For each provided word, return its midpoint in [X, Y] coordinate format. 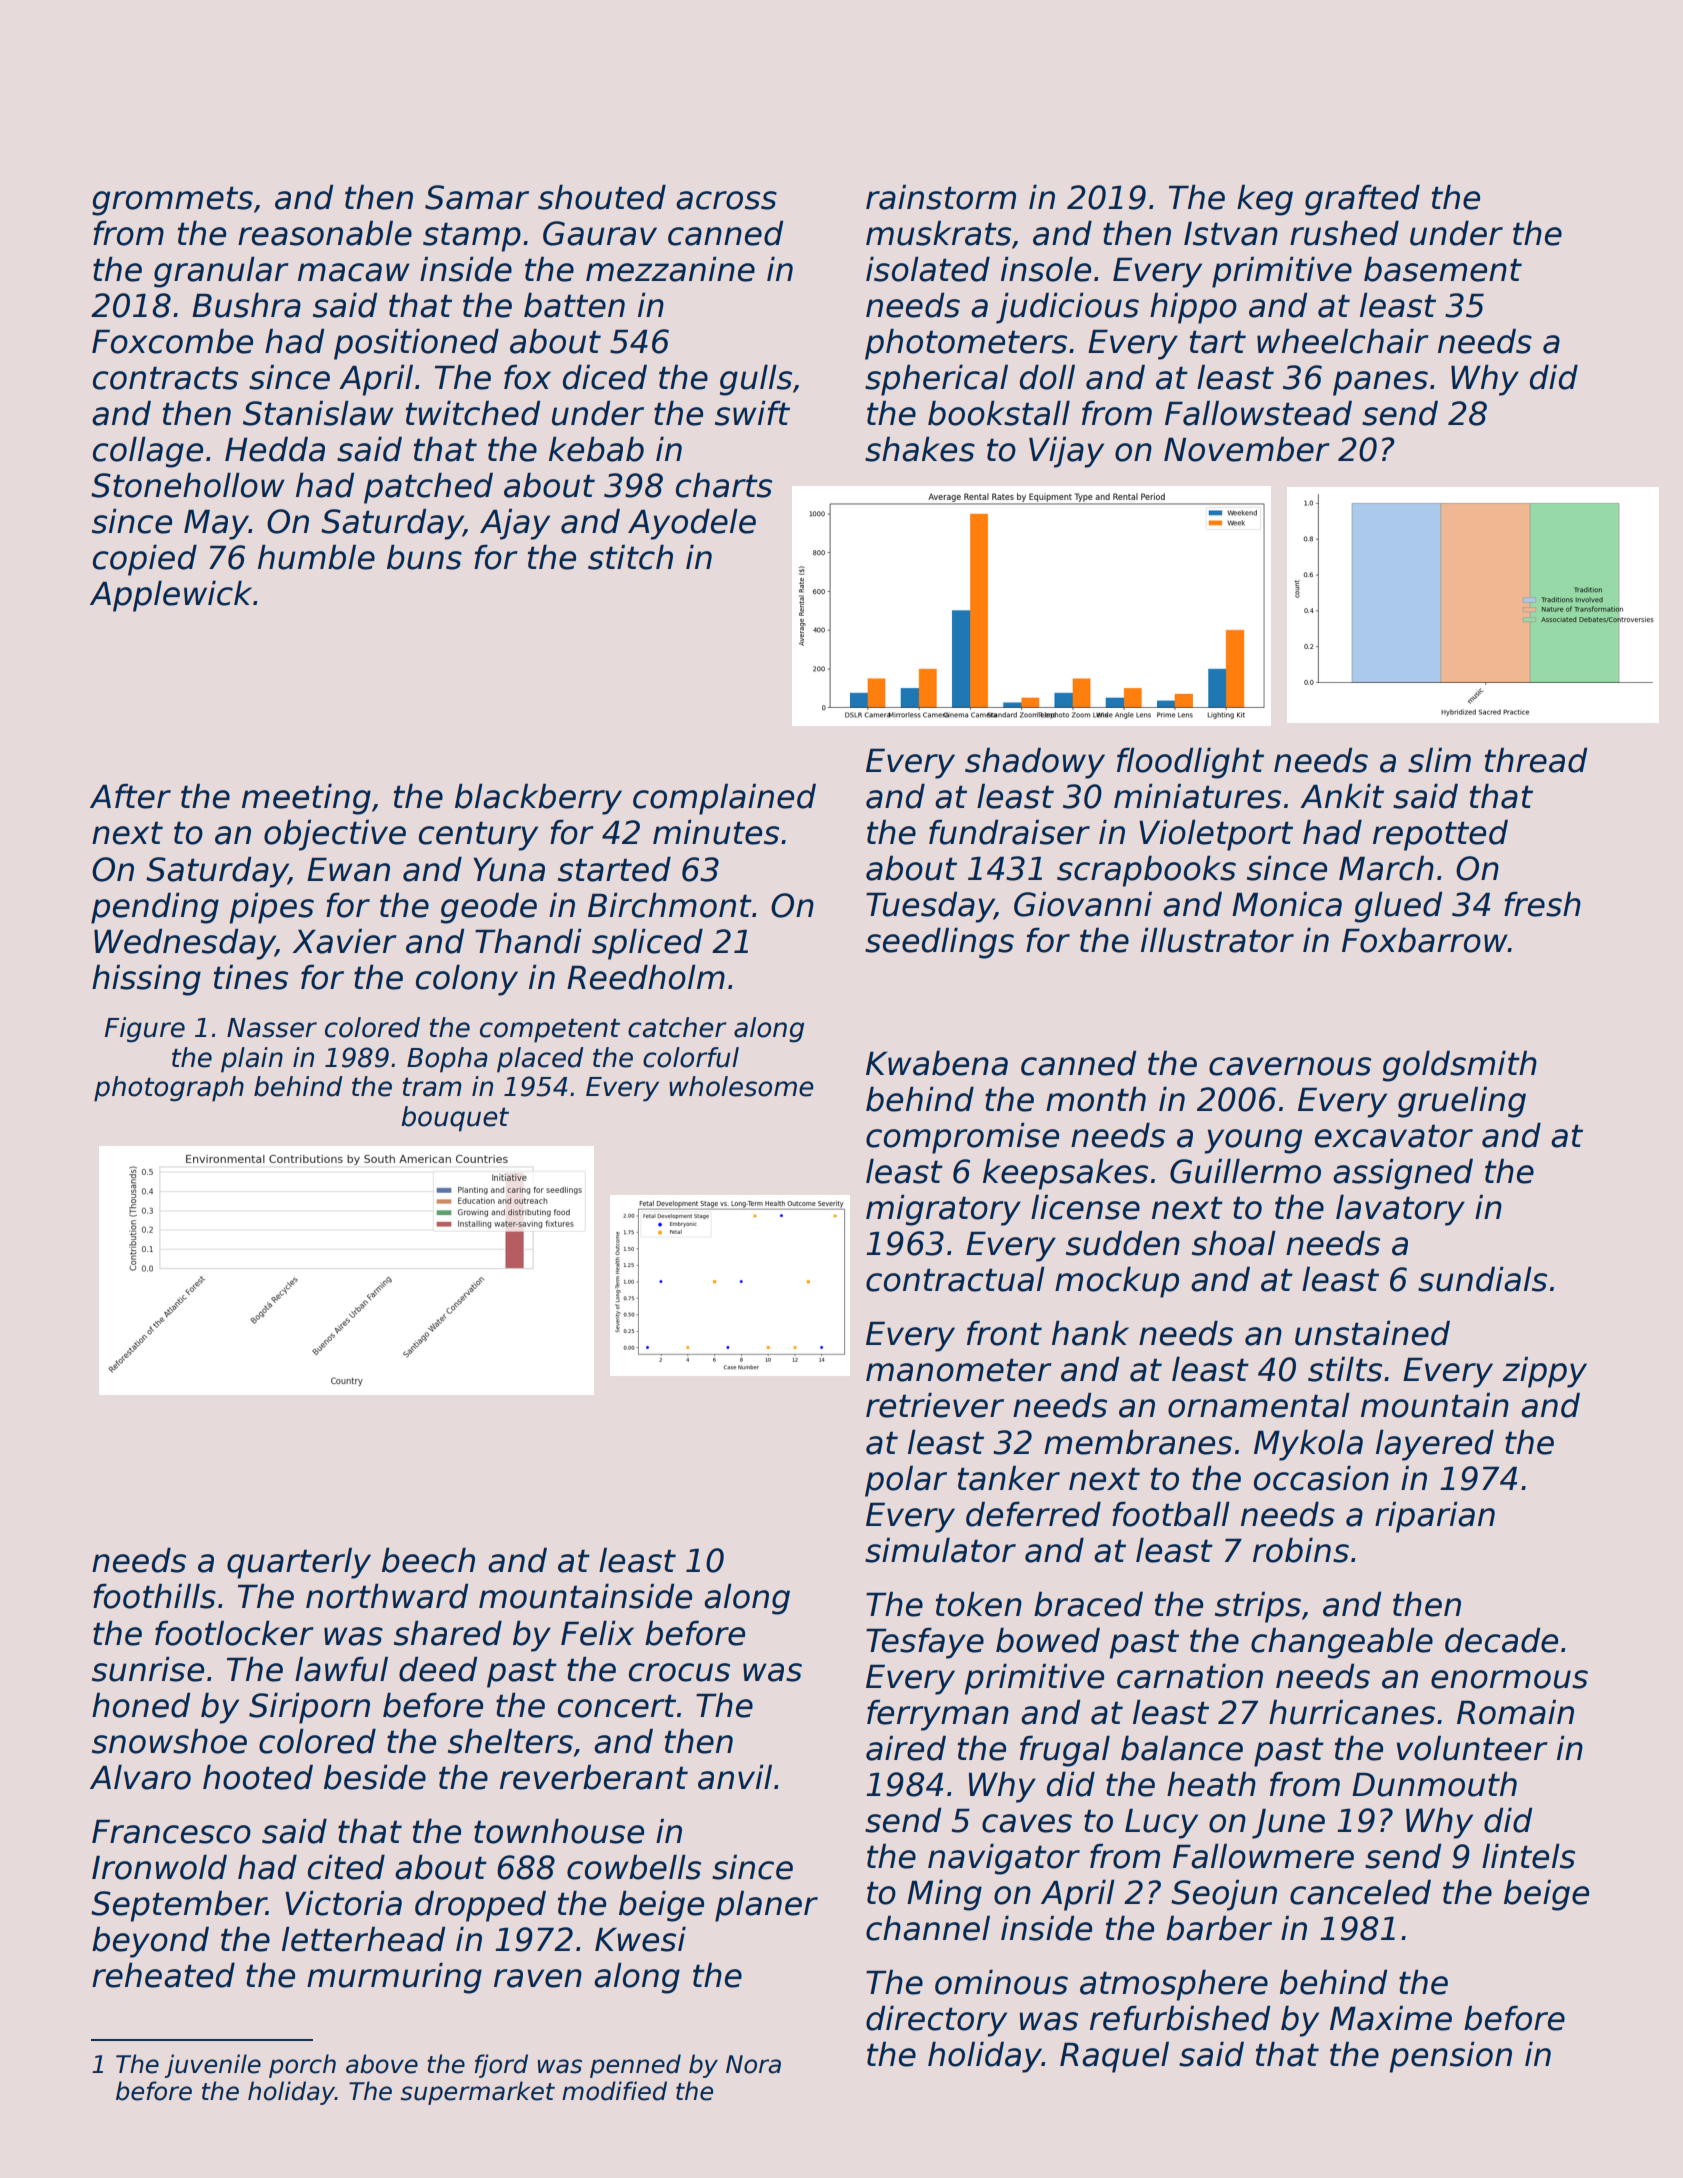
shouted [602, 197]
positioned [416, 344]
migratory [943, 1210]
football [1171, 1514]
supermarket [478, 2093]
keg [1265, 200]
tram [432, 1087]
